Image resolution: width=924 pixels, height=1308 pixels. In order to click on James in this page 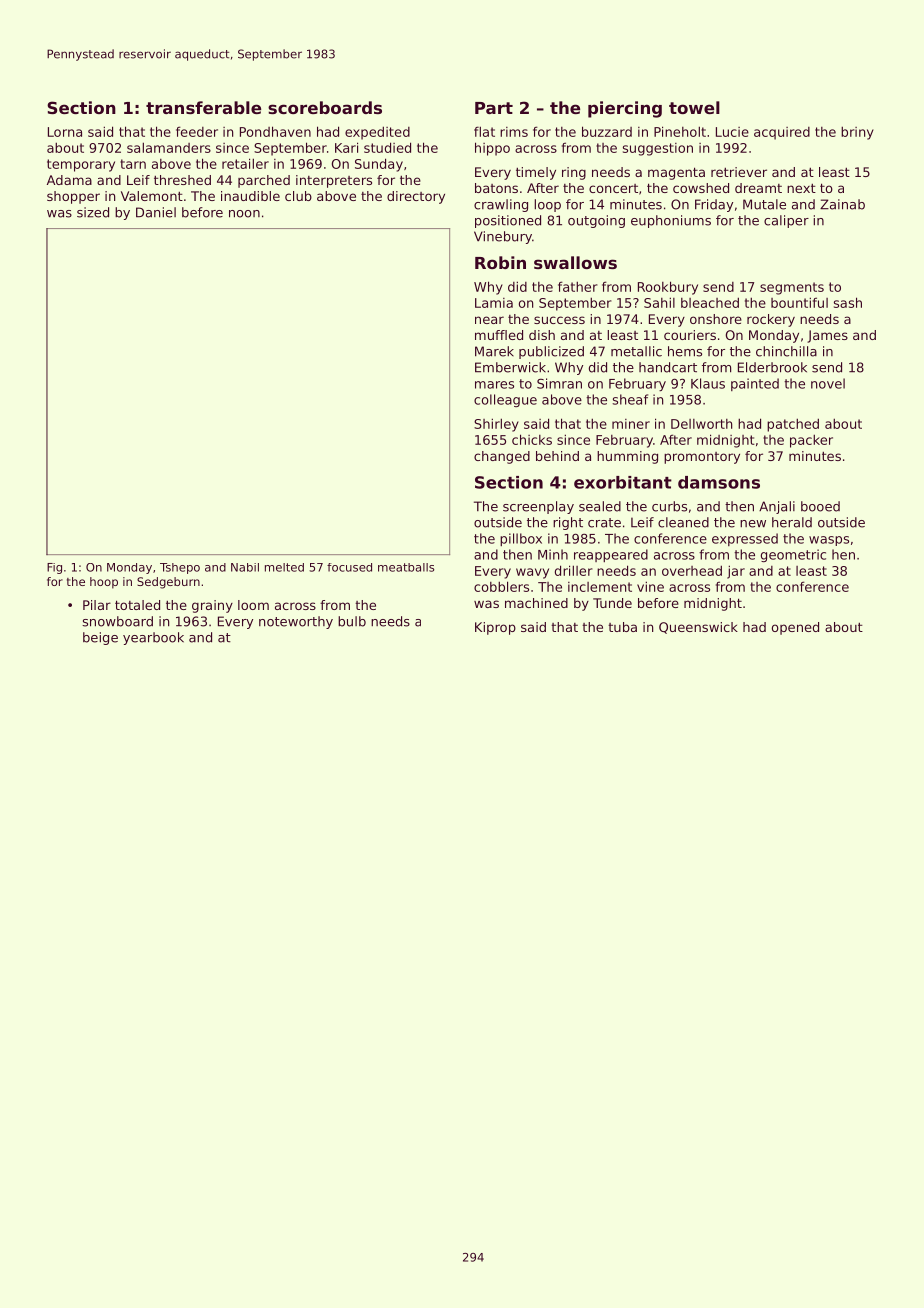, I will do `click(827, 336)`.
